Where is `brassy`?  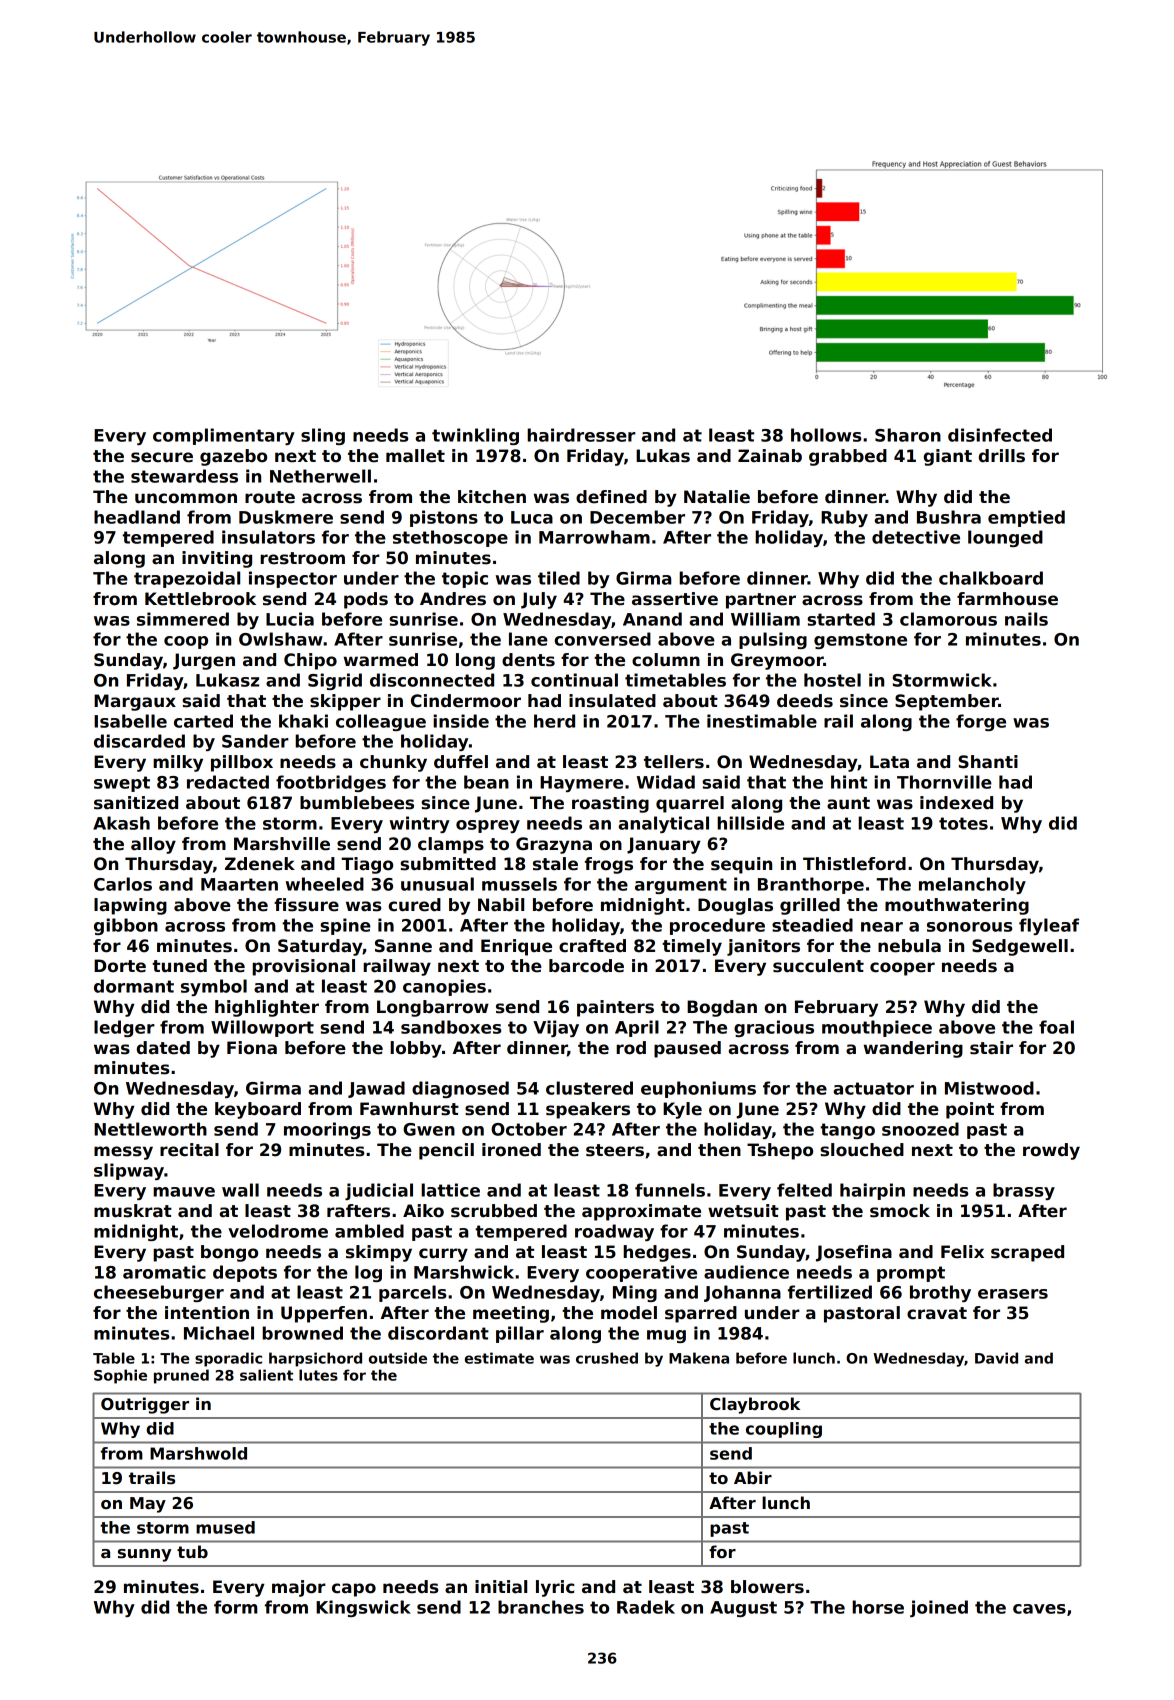 brassy is located at coordinates (1024, 1191).
